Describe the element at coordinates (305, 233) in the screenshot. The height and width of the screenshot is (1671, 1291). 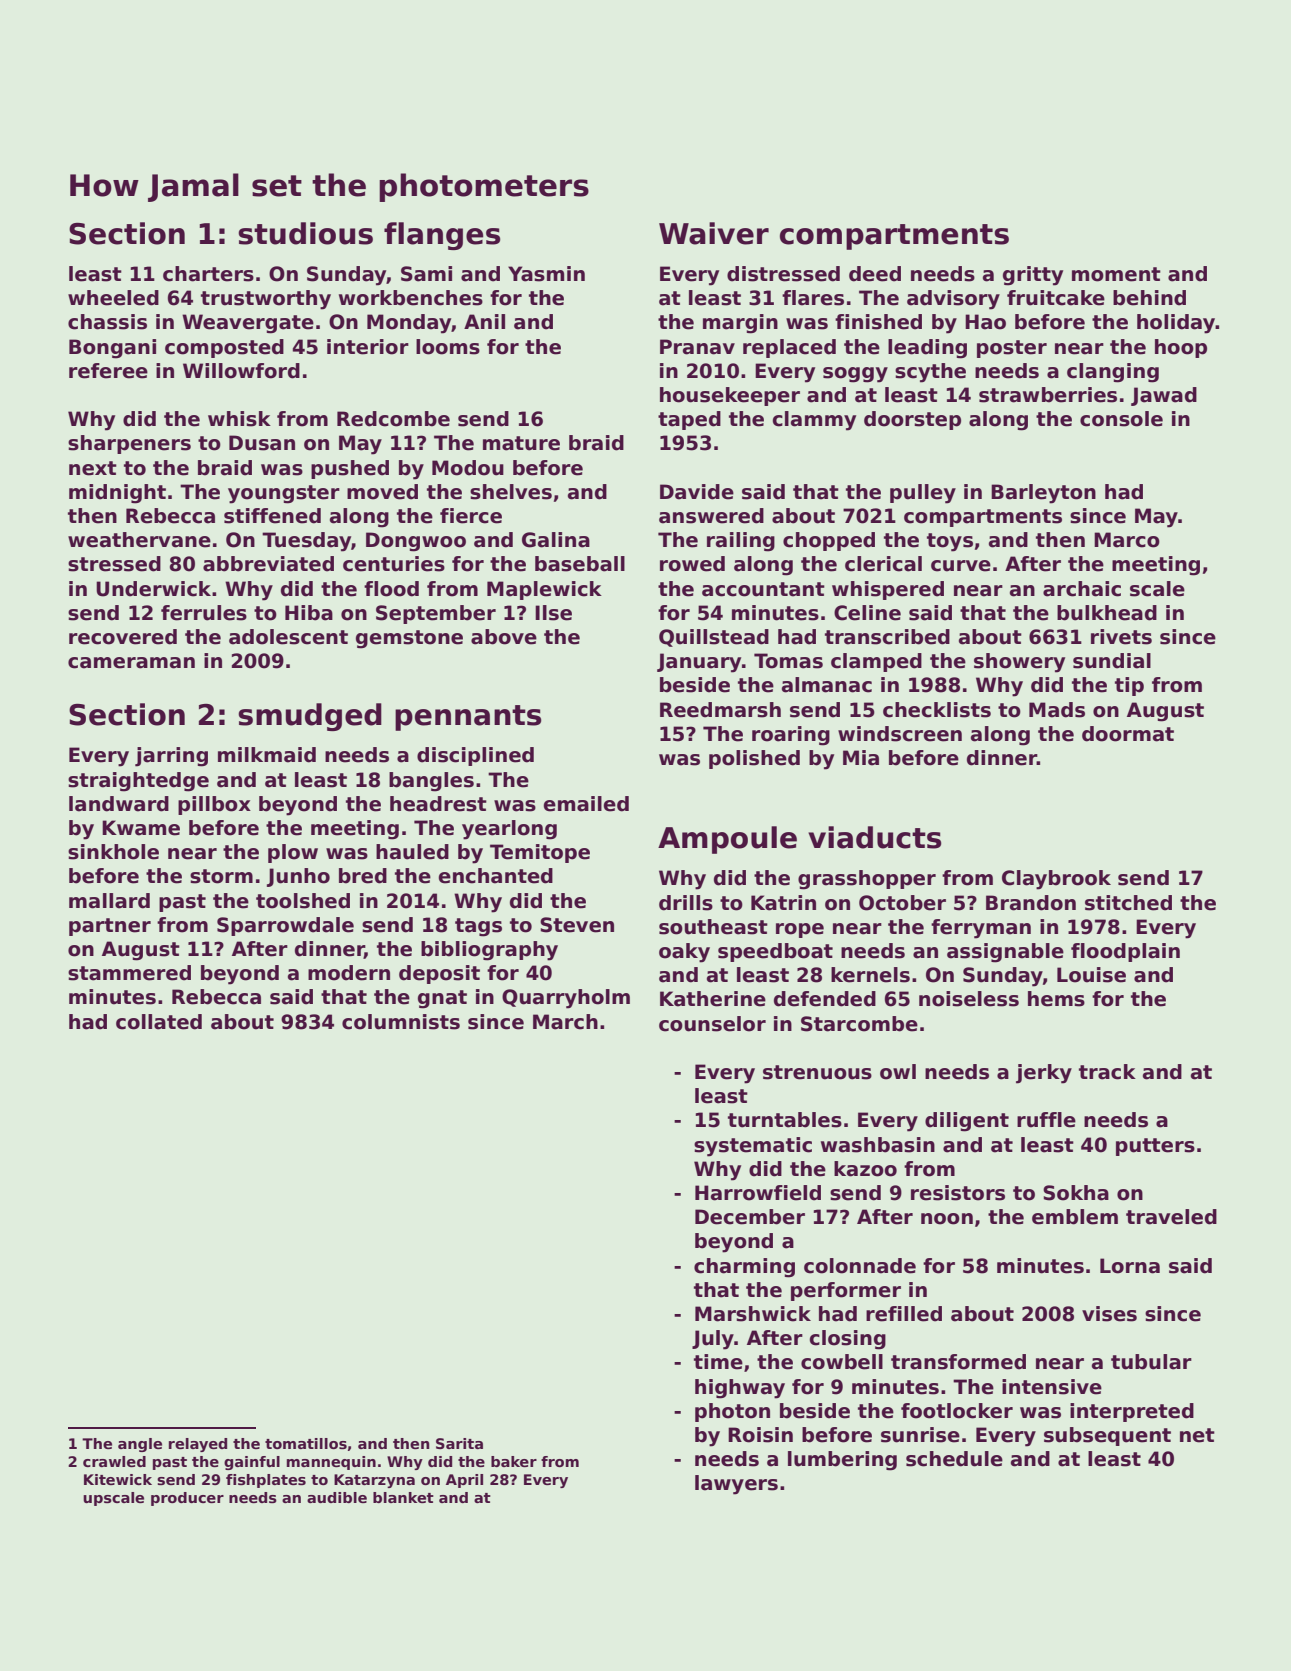
I see `studious` at that location.
